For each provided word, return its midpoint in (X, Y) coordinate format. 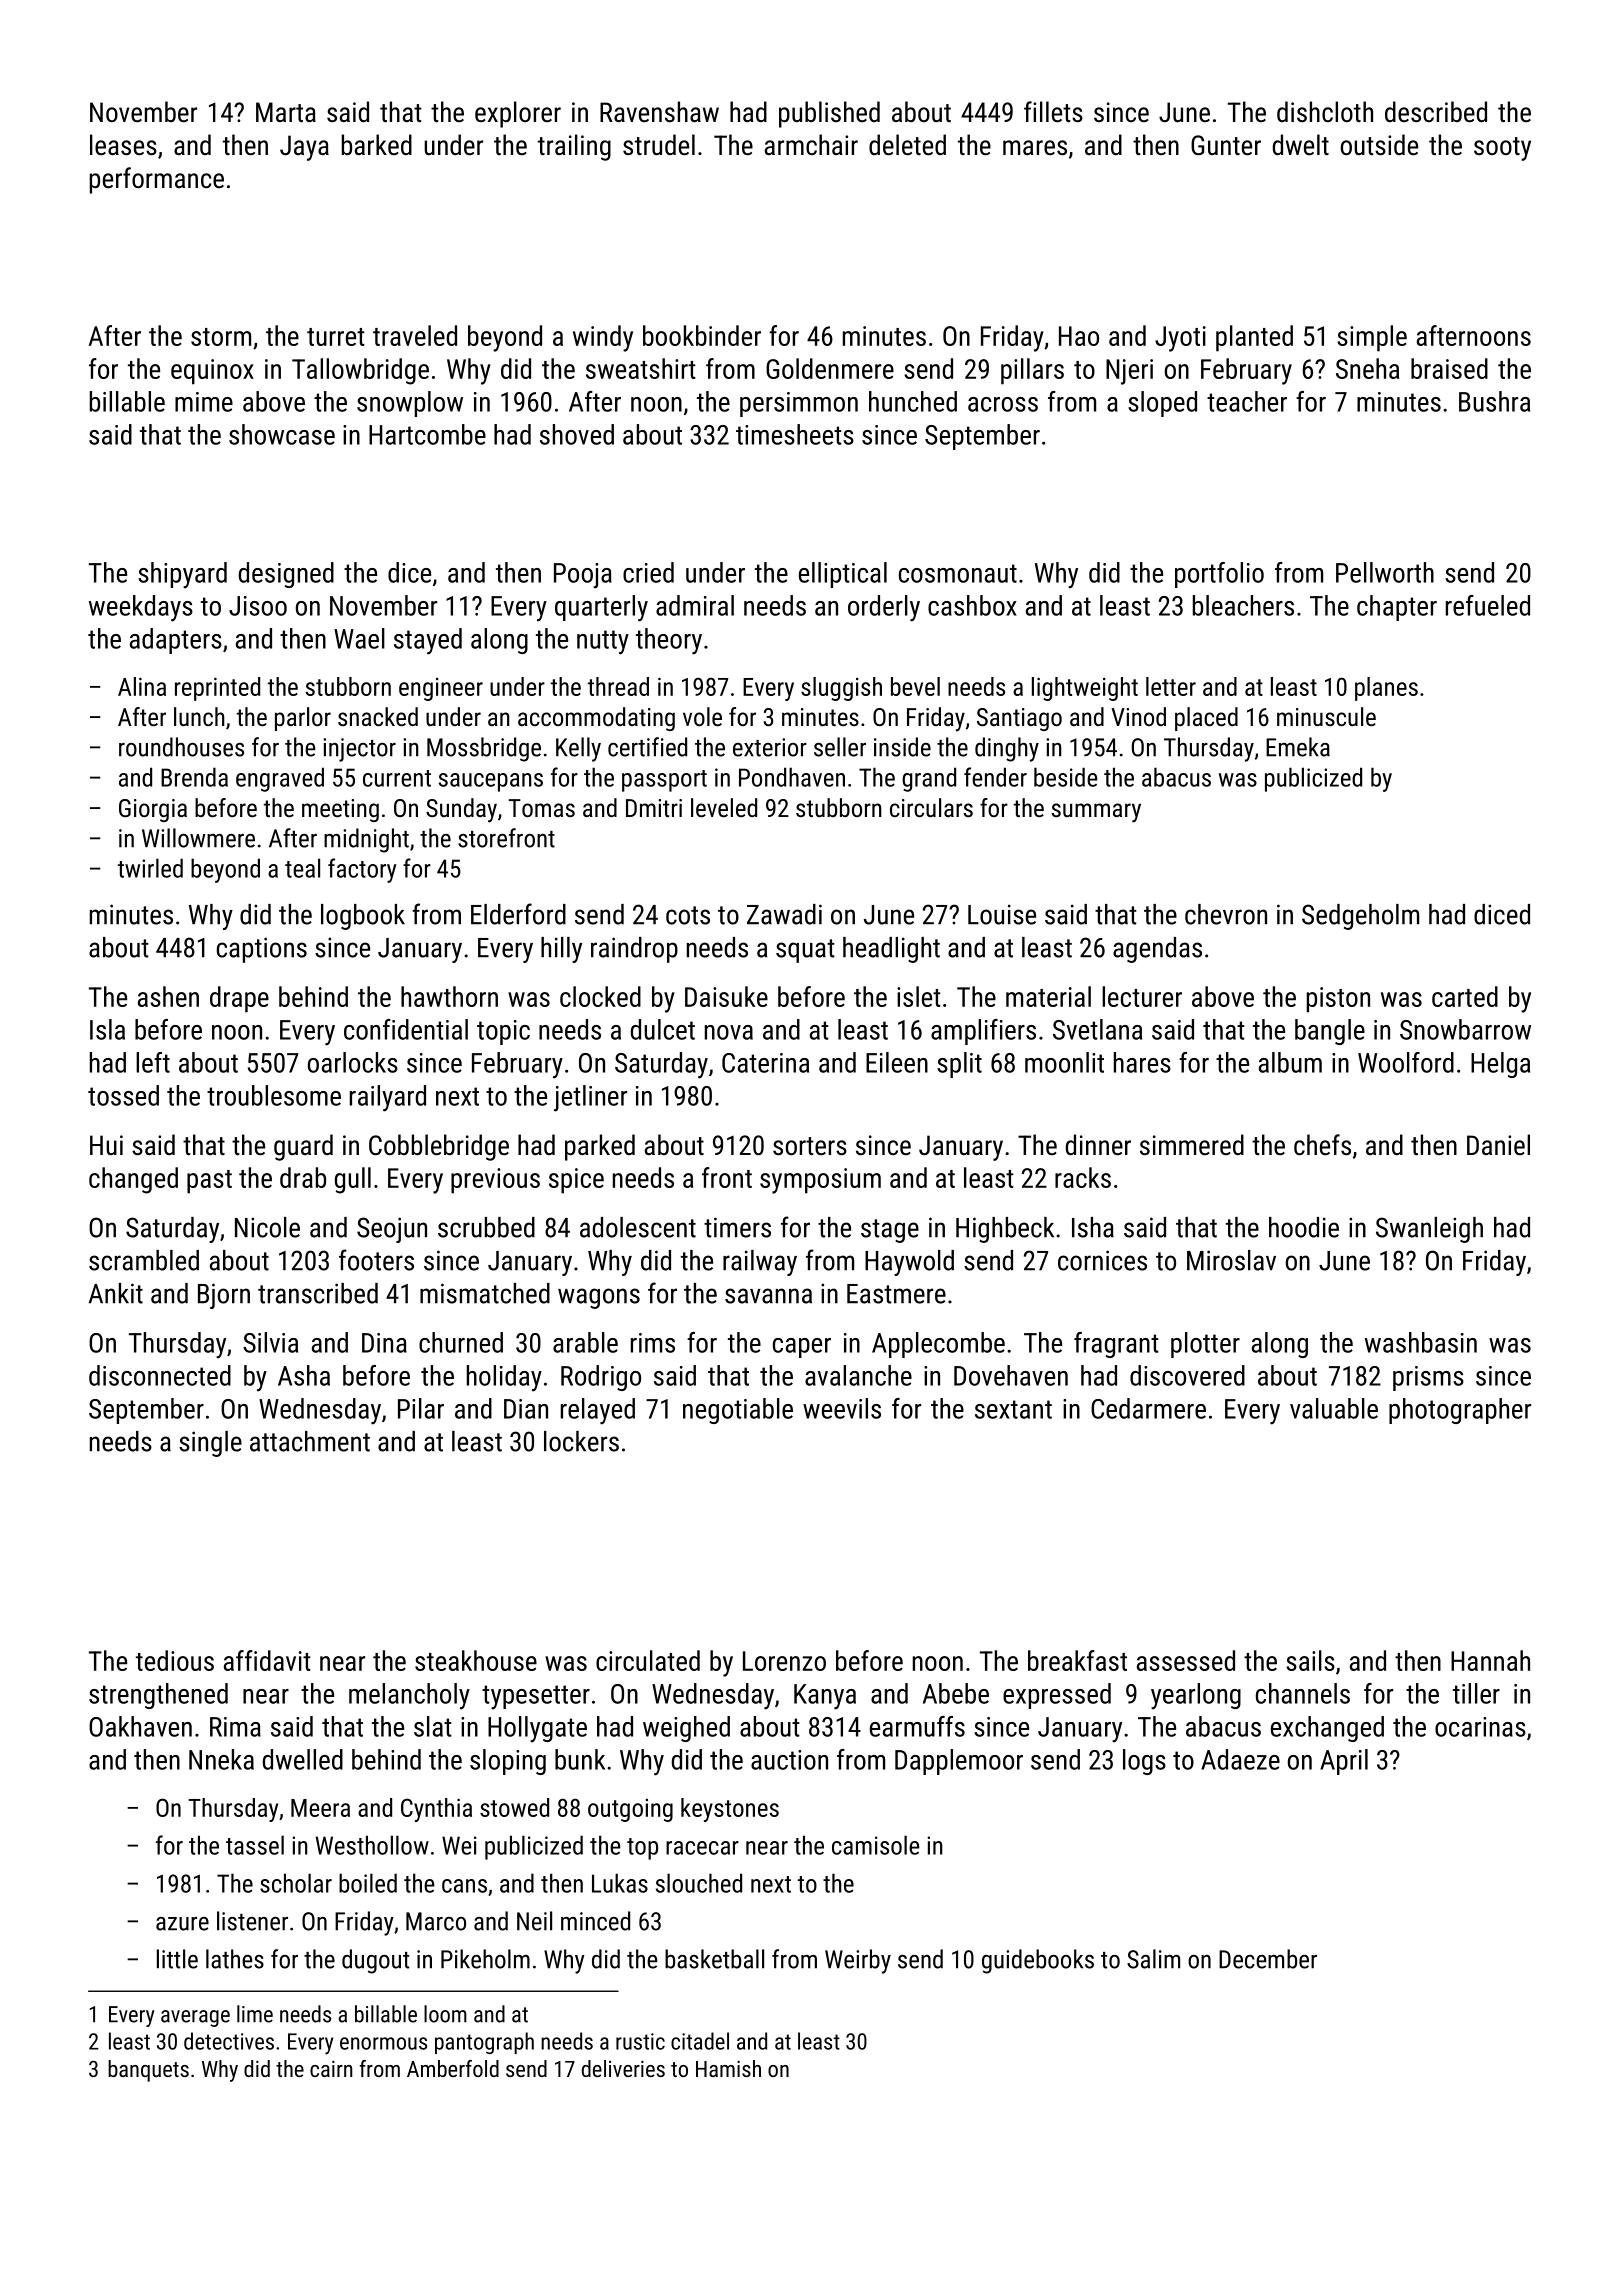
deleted (907, 145)
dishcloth (1325, 111)
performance (157, 180)
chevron (1226, 914)
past (209, 1182)
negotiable (738, 1411)
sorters (810, 1146)
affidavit (267, 1660)
